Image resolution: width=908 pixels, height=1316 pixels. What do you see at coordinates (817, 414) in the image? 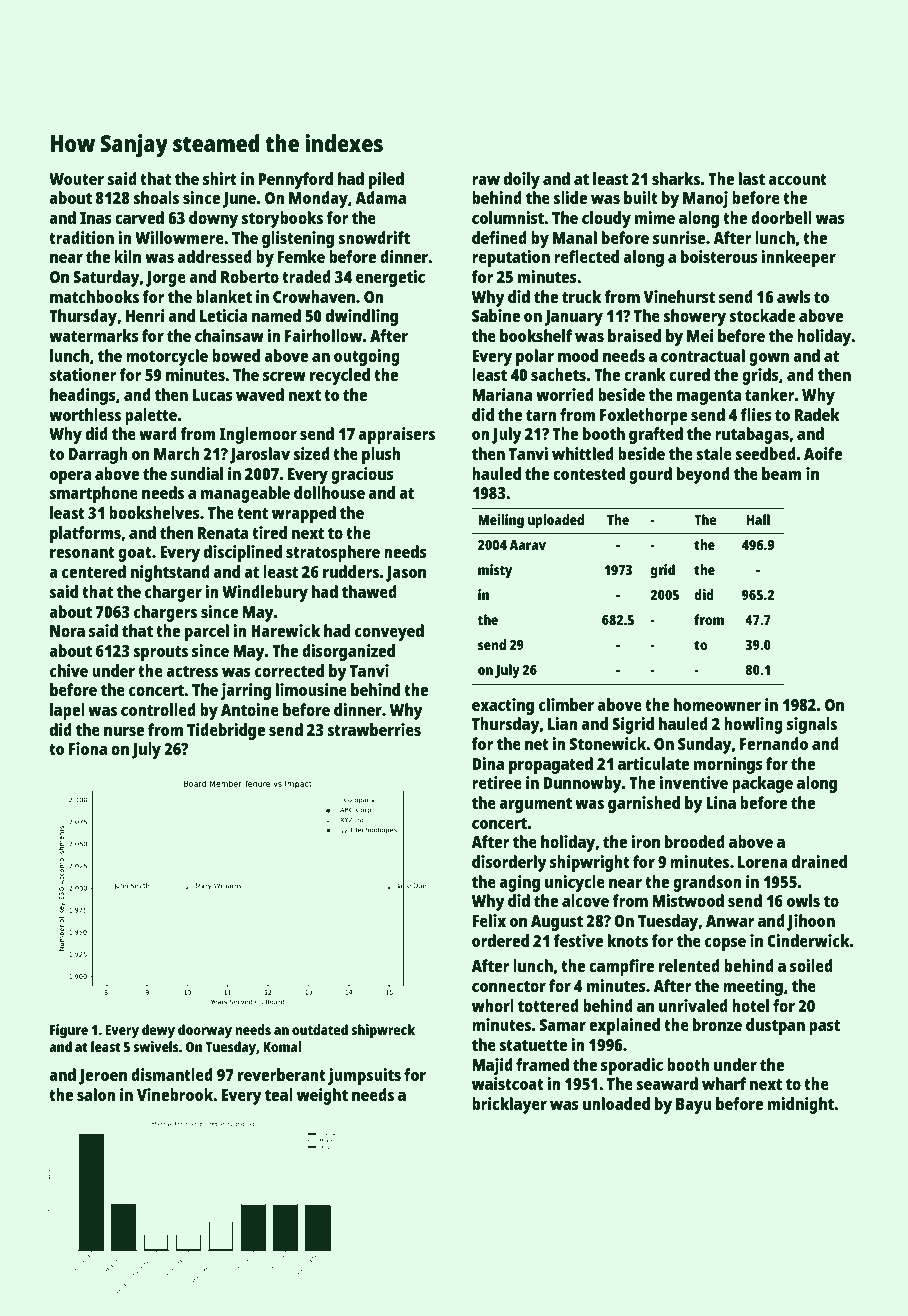
I see `Radek` at bounding box center [817, 414].
